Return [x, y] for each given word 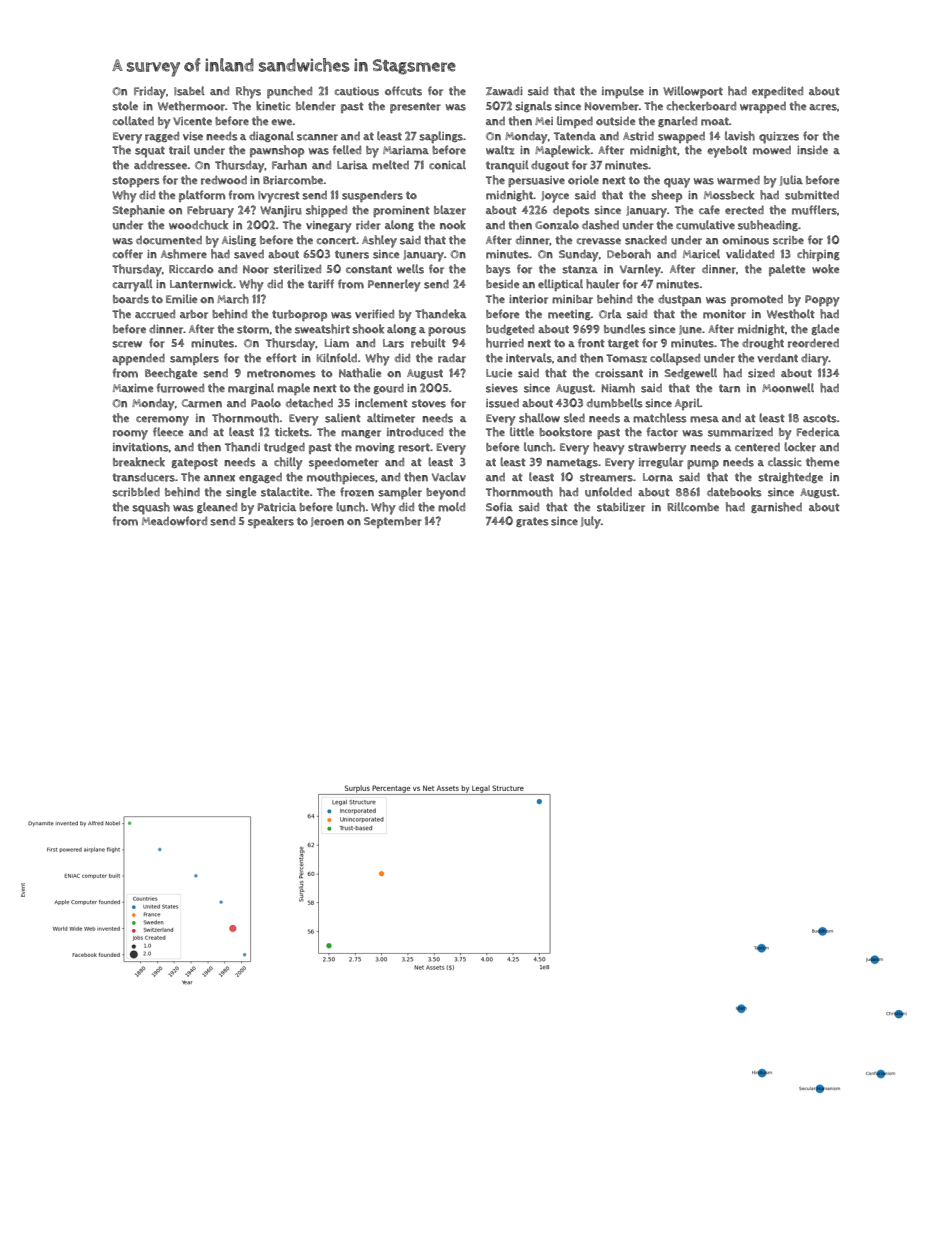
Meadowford [174, 521]
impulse [623, 92]
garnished [776, 507]
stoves [429, 403]
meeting [569, 315]
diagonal [271, 136]
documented [169, 240]
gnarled [677, 121]
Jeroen [327, 522]
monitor [724, 314]
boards [131, 299]
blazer [450, 210]
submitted [812, 195]
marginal [251, 388]
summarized [740, 432]
